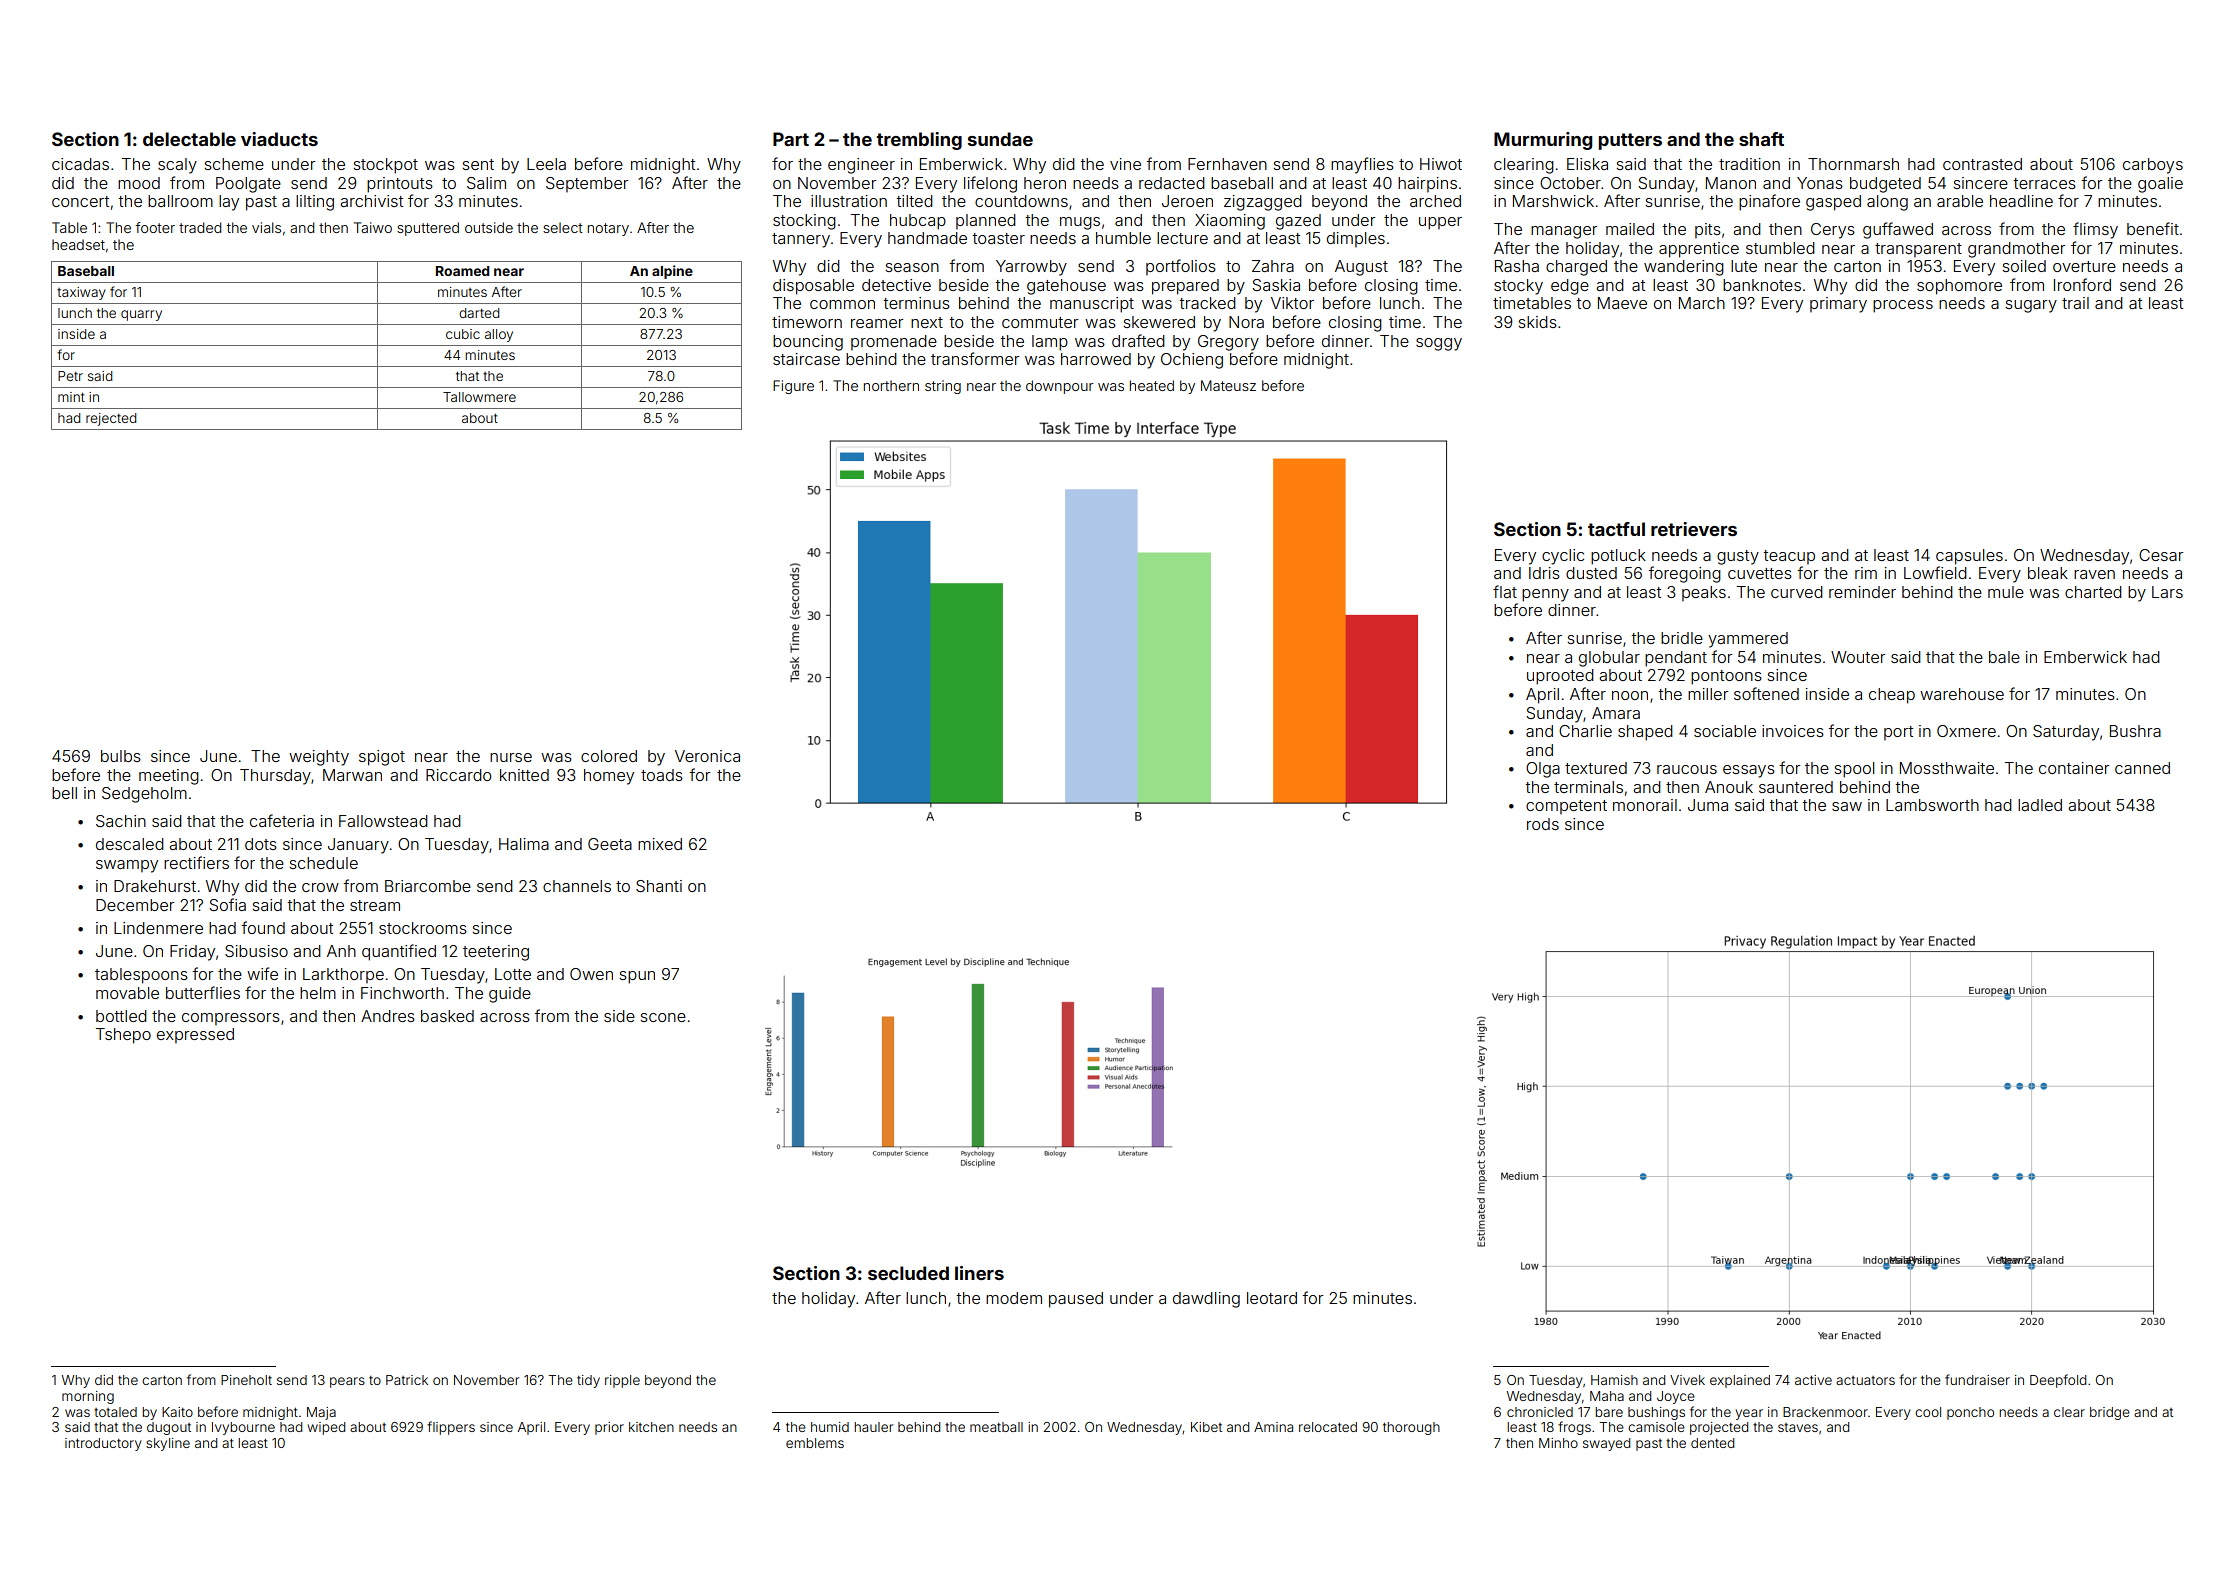 This image has height=1581, width=2235. Describe the element at coordinates (806, 359) in the image. I see `staircase` at that location.
